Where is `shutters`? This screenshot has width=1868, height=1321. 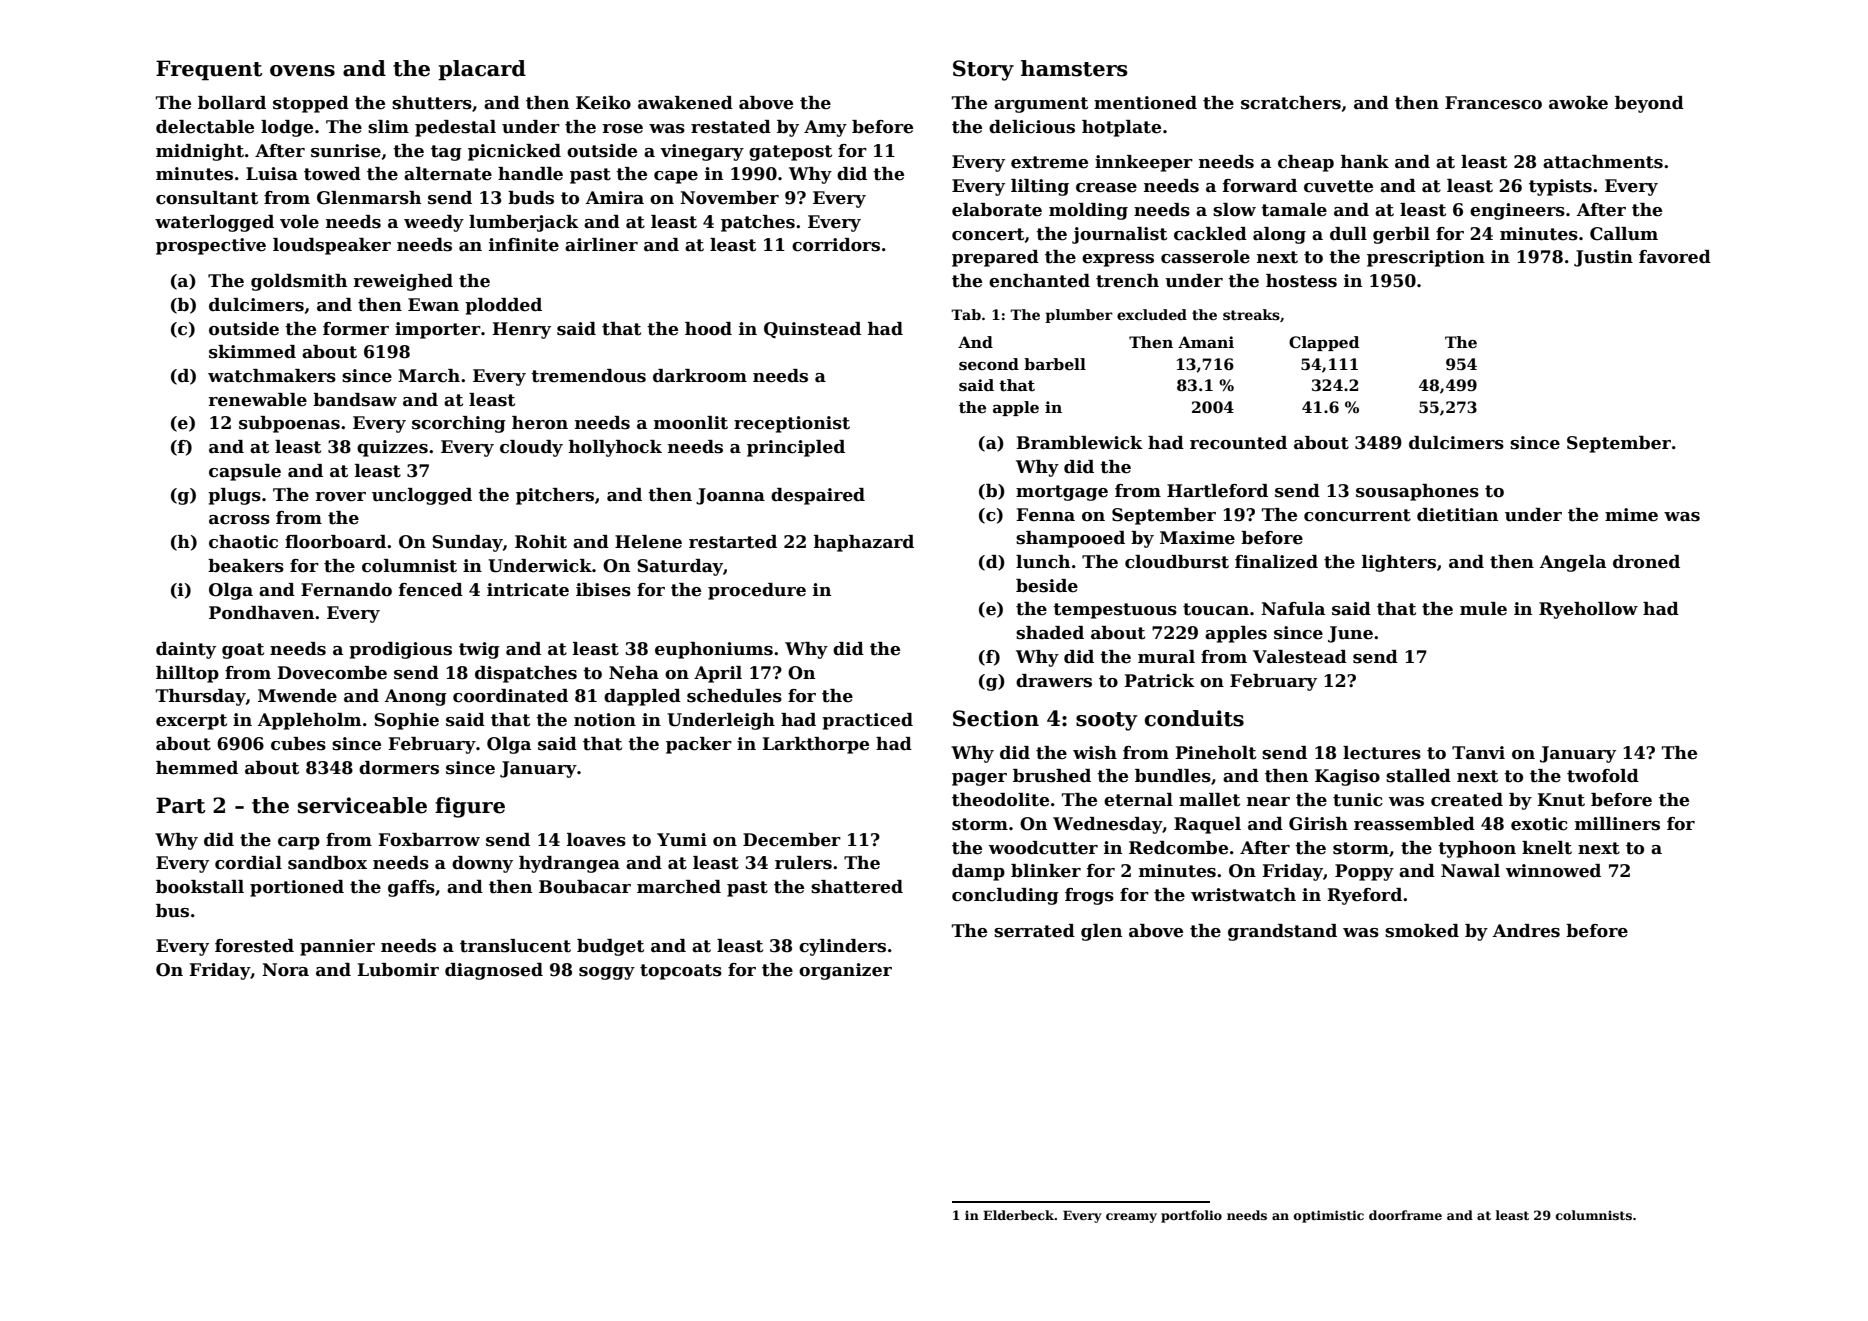 shutters is located at coordinates (432, 103).
